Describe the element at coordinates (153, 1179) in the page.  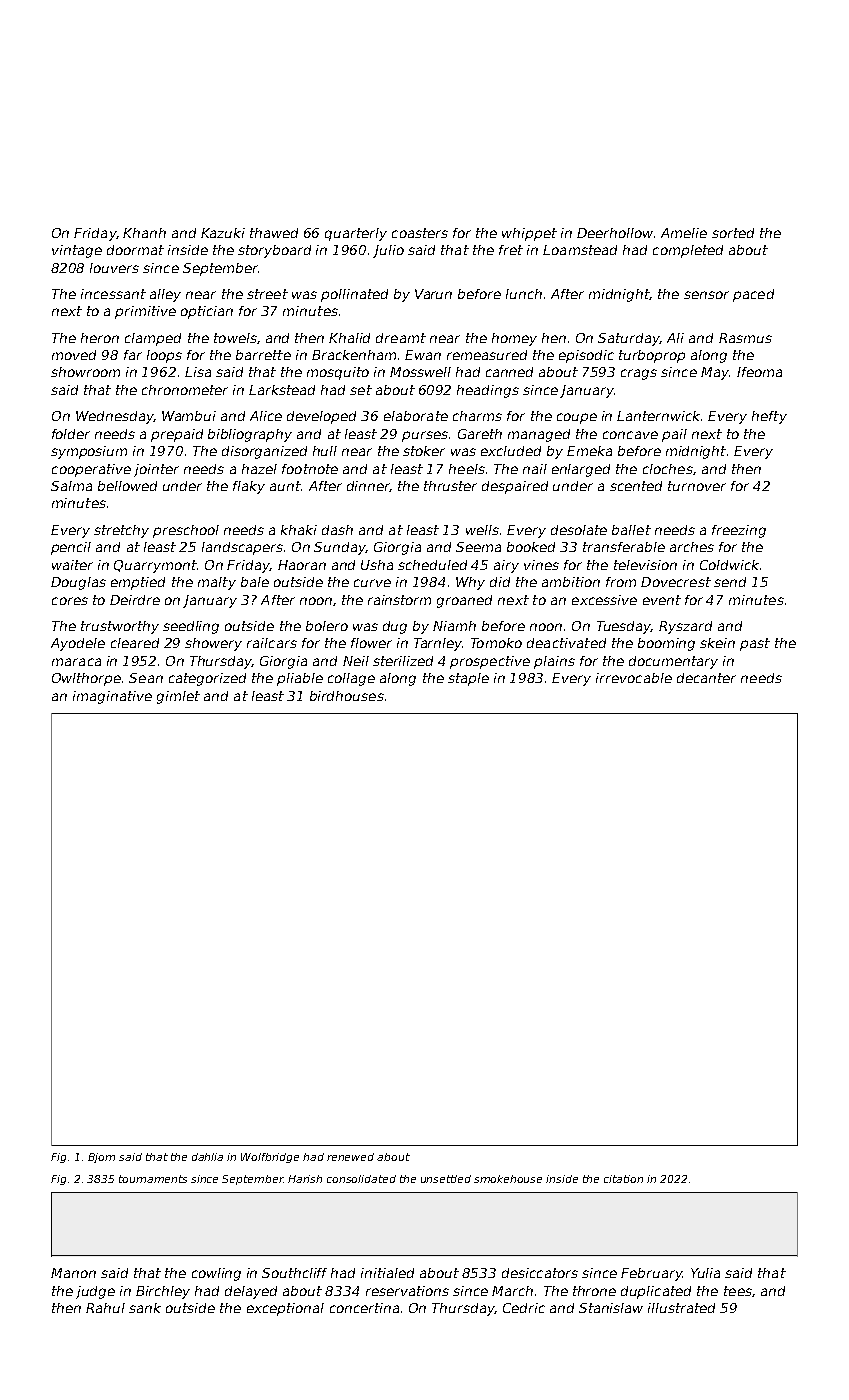
I see `tournaments` at that location.
